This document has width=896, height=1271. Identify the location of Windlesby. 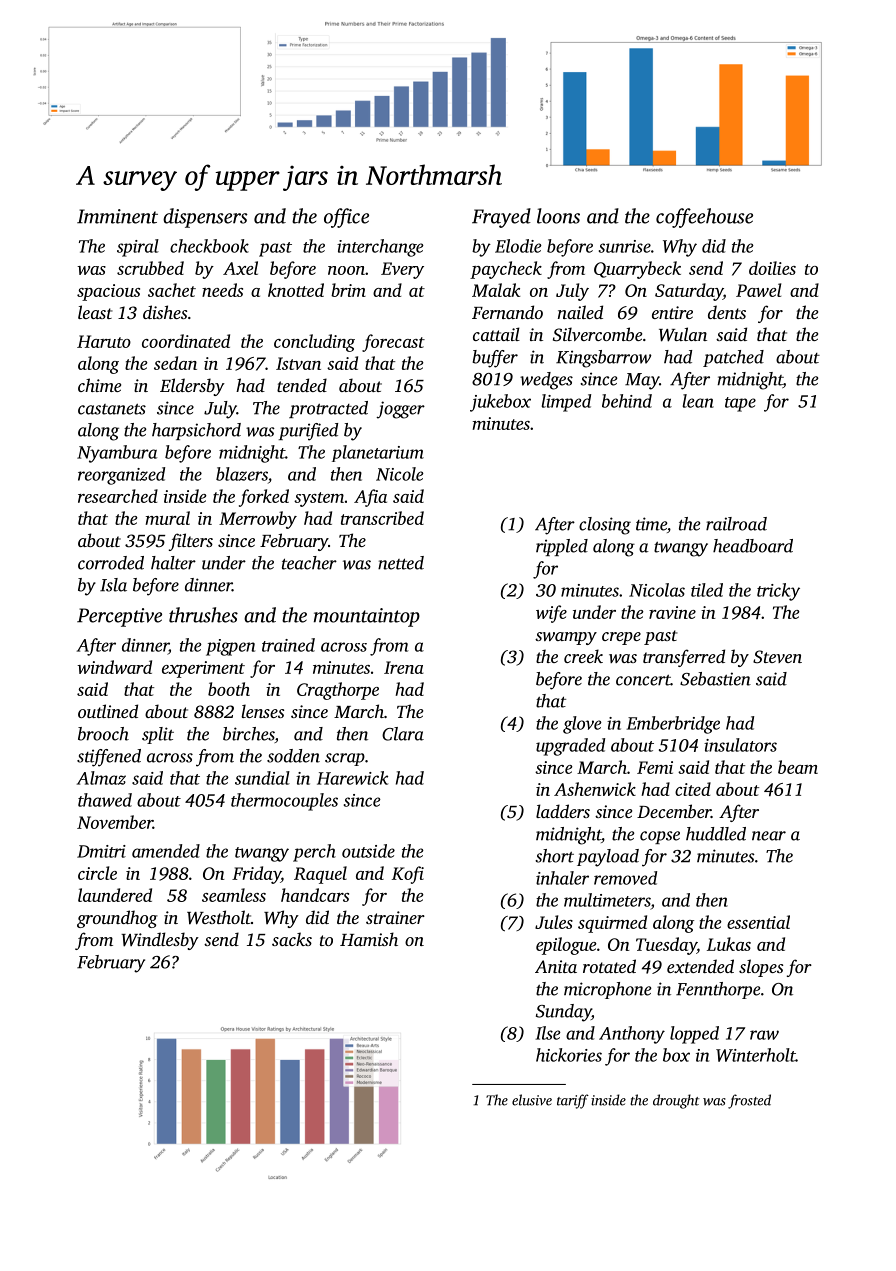
(160, 941).
